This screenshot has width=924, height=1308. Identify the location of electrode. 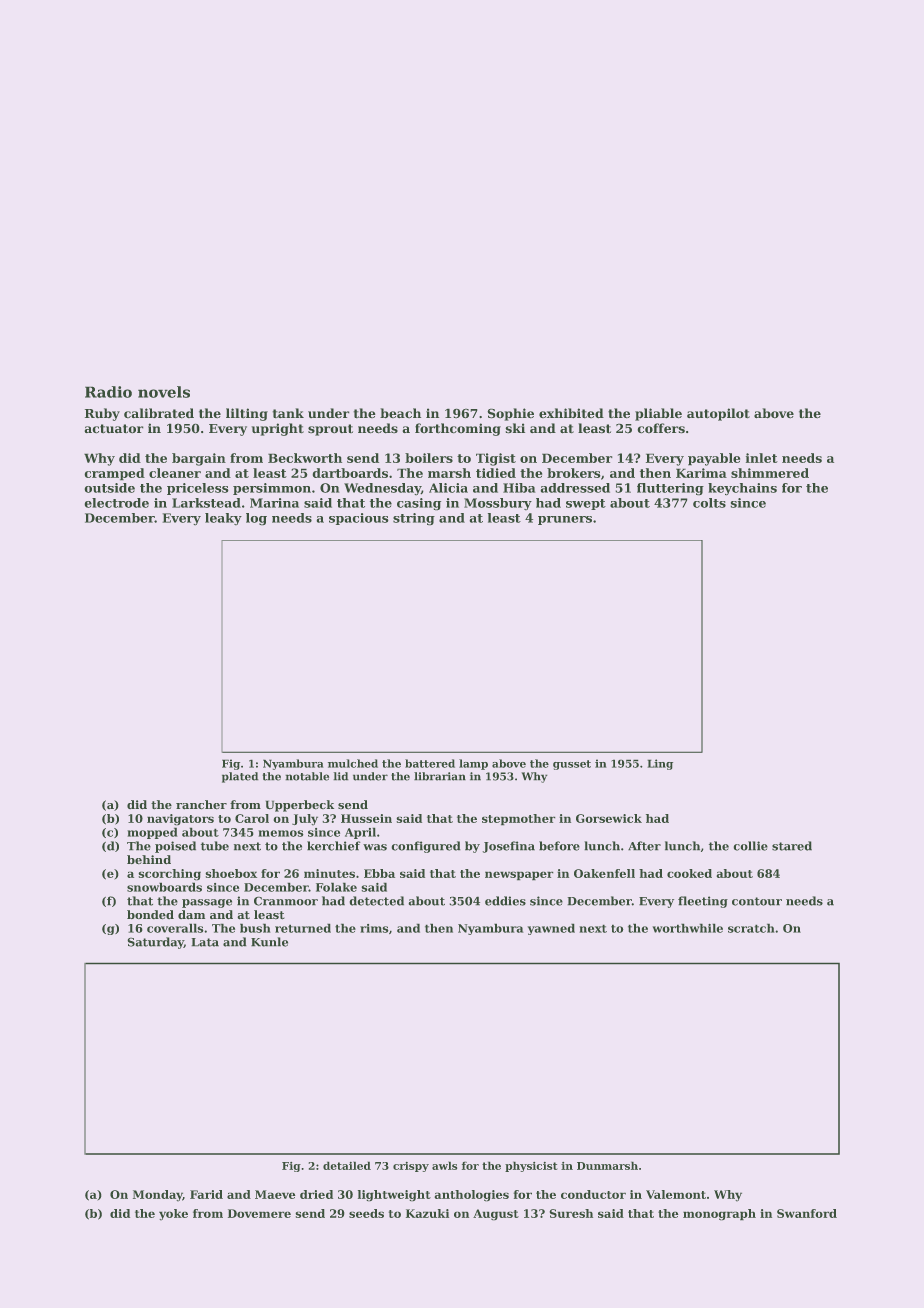
(116, 503).
